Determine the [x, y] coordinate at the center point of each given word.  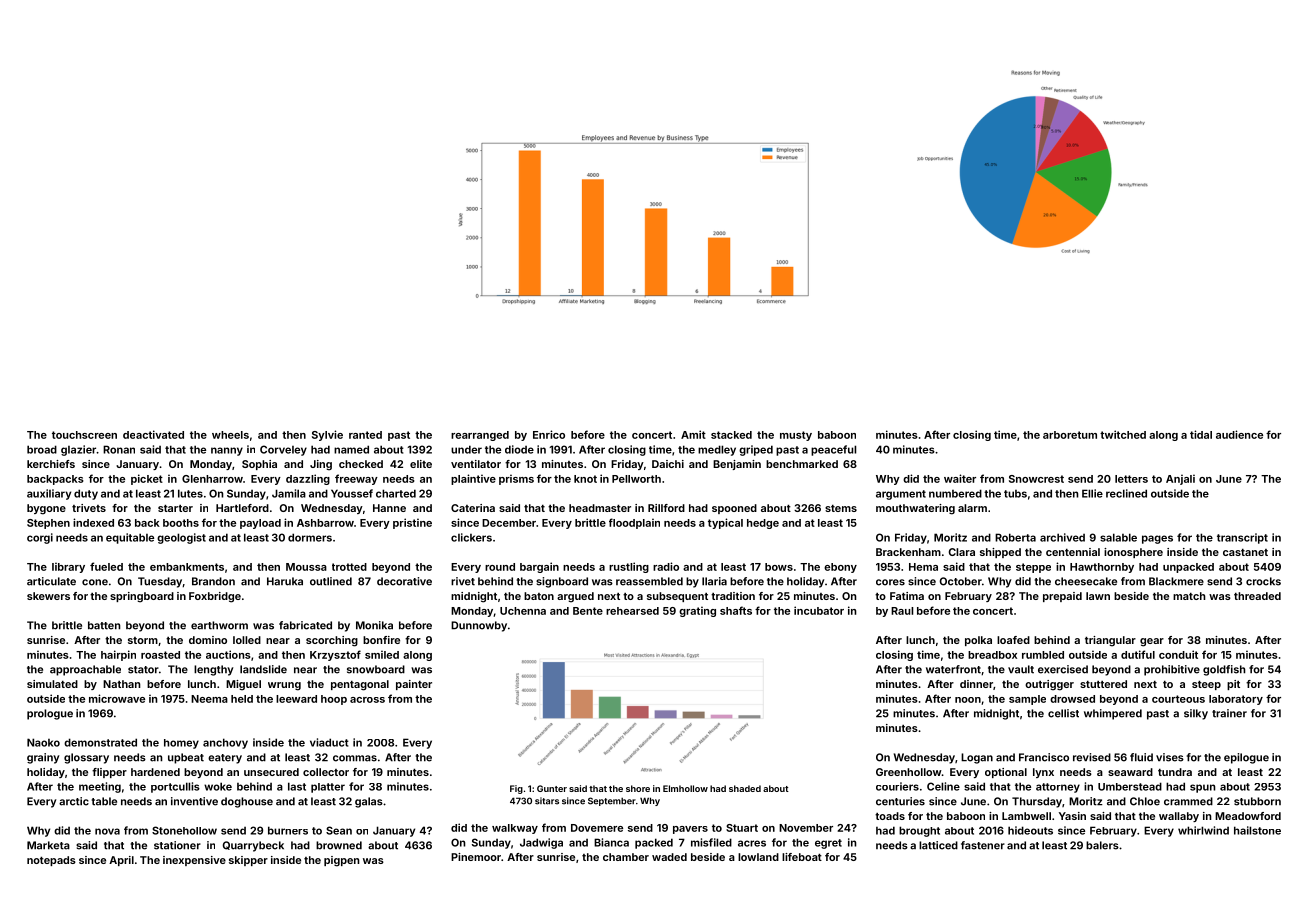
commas [355, 758]
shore [638, 788]
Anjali [1180, 479]
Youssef [352, 493]
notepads [51, 861]
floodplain [634, 523]
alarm [972, 508]
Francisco [1044, 757]
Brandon [213, 581]
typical [725, 523]
